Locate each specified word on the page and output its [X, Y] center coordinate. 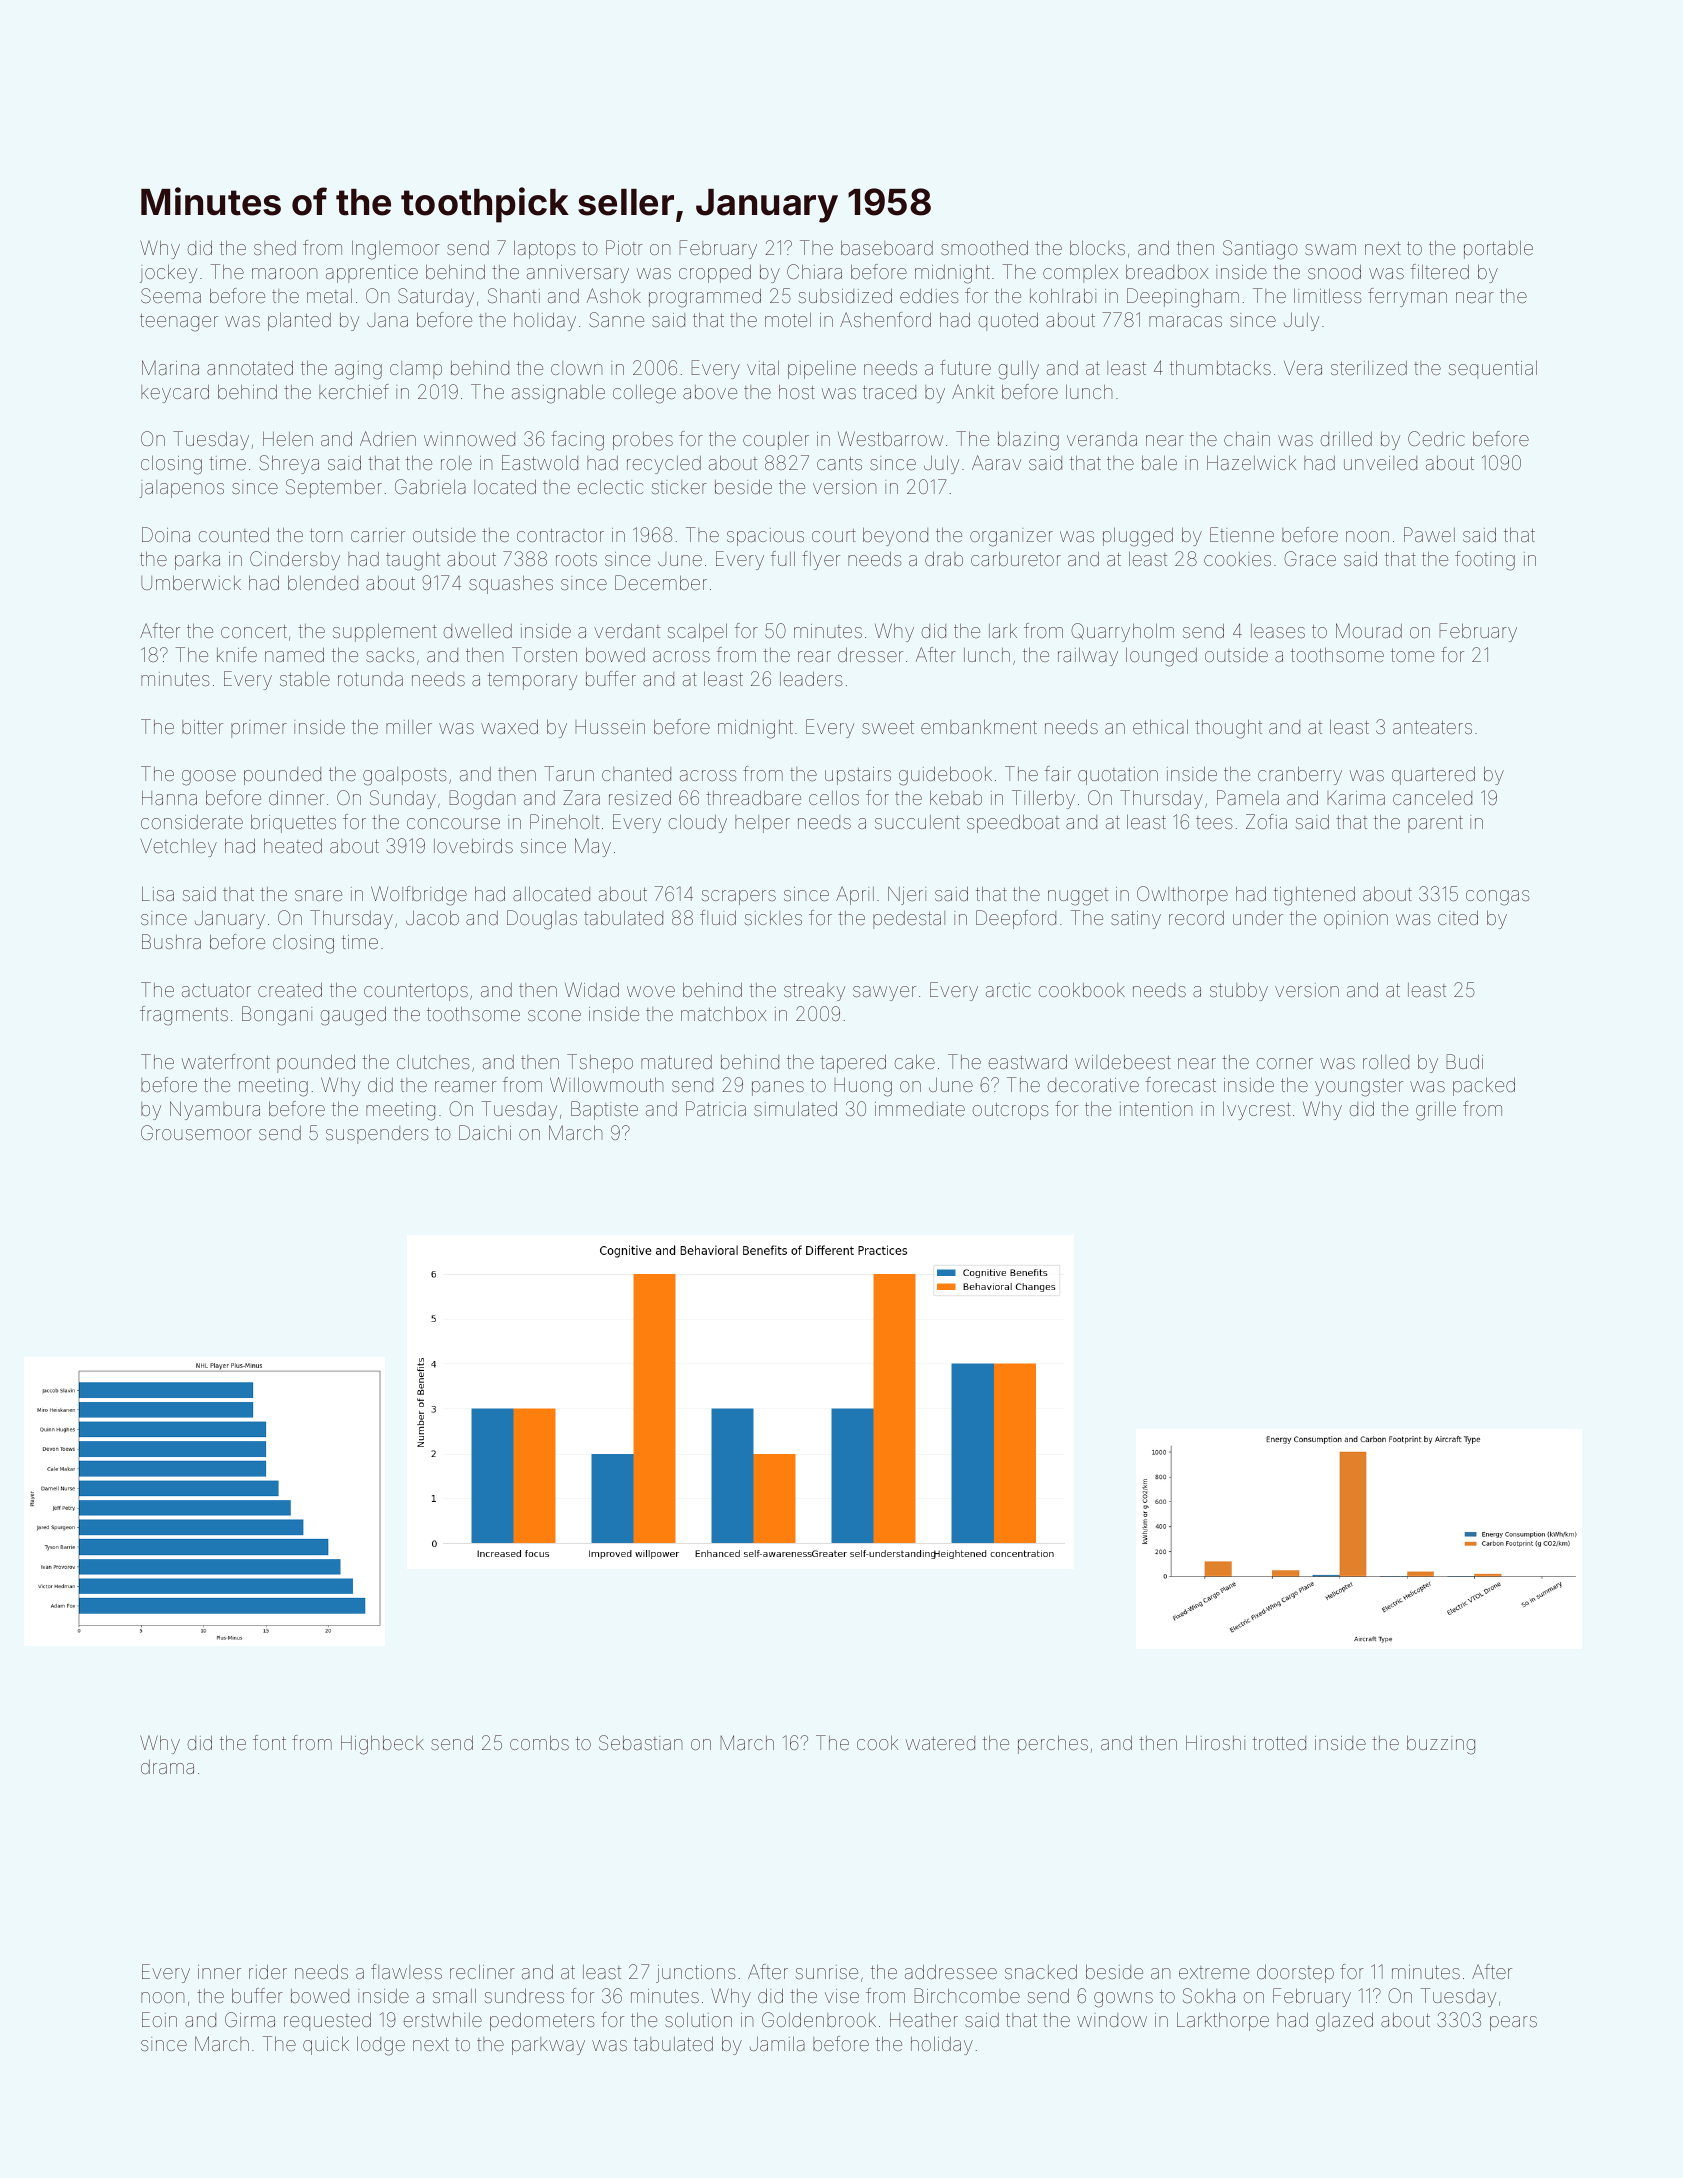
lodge [381, 2046]
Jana [387, 320]
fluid [718, 917]
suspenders [377, 1135]
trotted [1279, 1743]
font [269, 1742]
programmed [705, 298]
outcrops [1011, 1111]
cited [1458, 918]
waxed [509, 727]
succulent [917, 822]
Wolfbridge [419, 896]
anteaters [1432, 727]
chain [1247, 439]
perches [1053, 1745]
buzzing [1441, 1745]
